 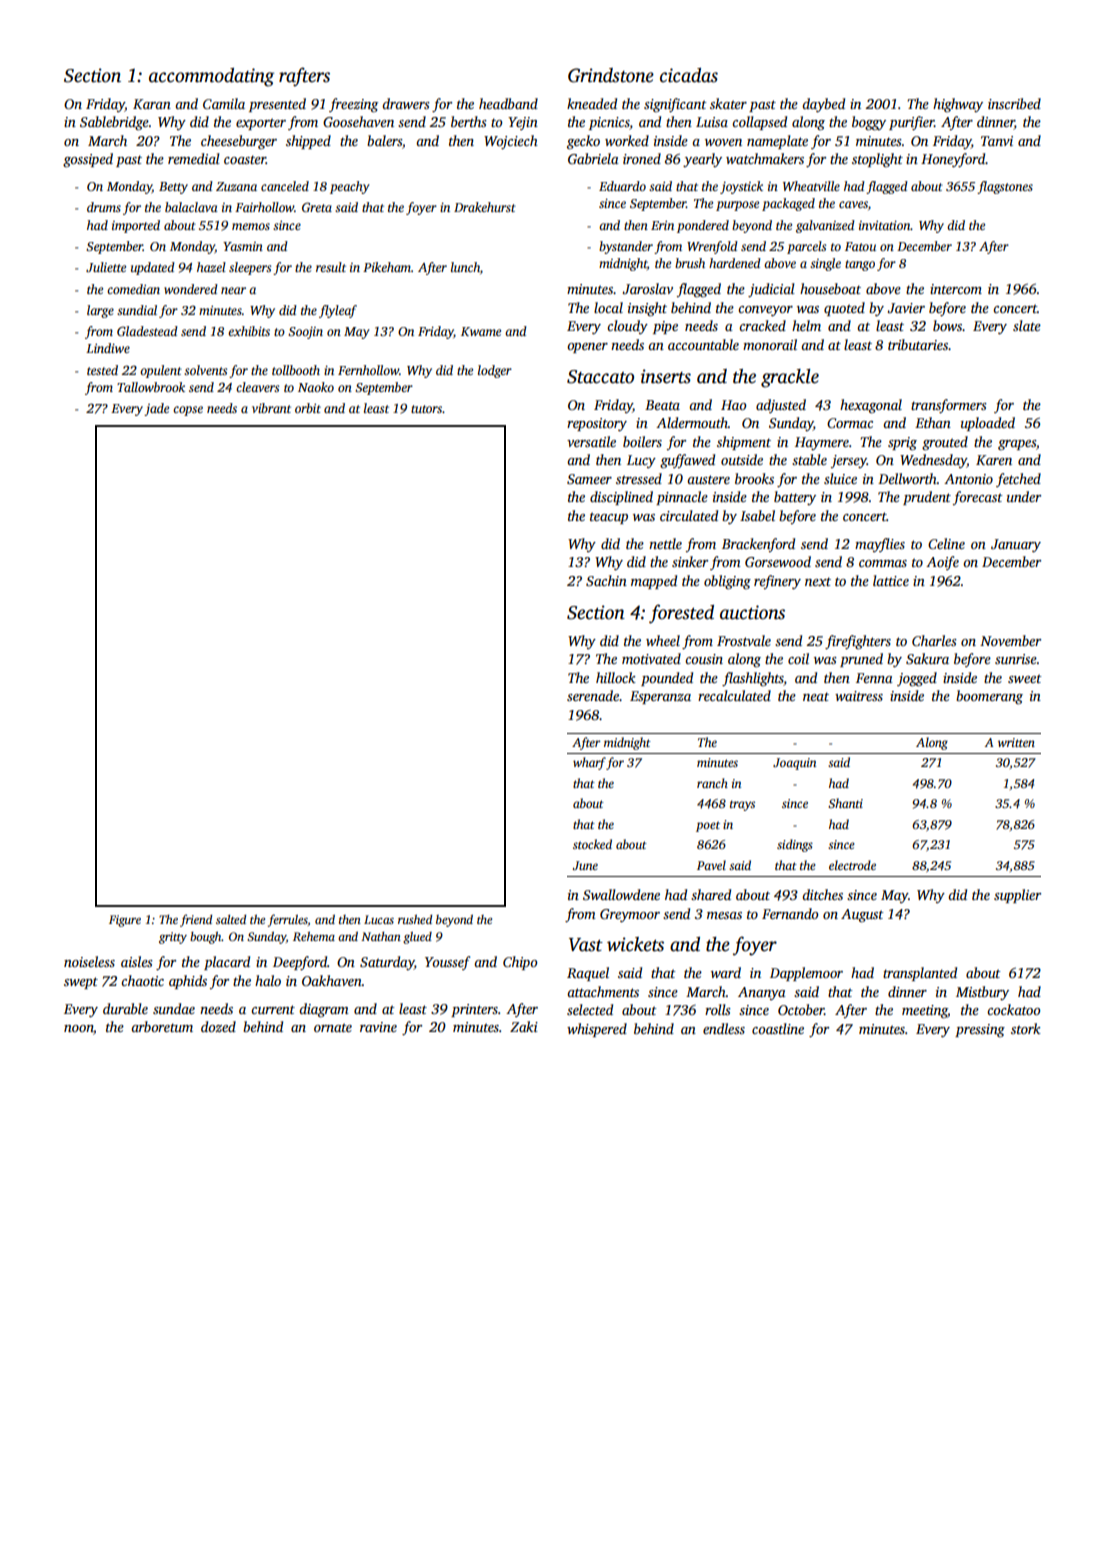 I want to click on Lucy, so click(x=641, y=461).
